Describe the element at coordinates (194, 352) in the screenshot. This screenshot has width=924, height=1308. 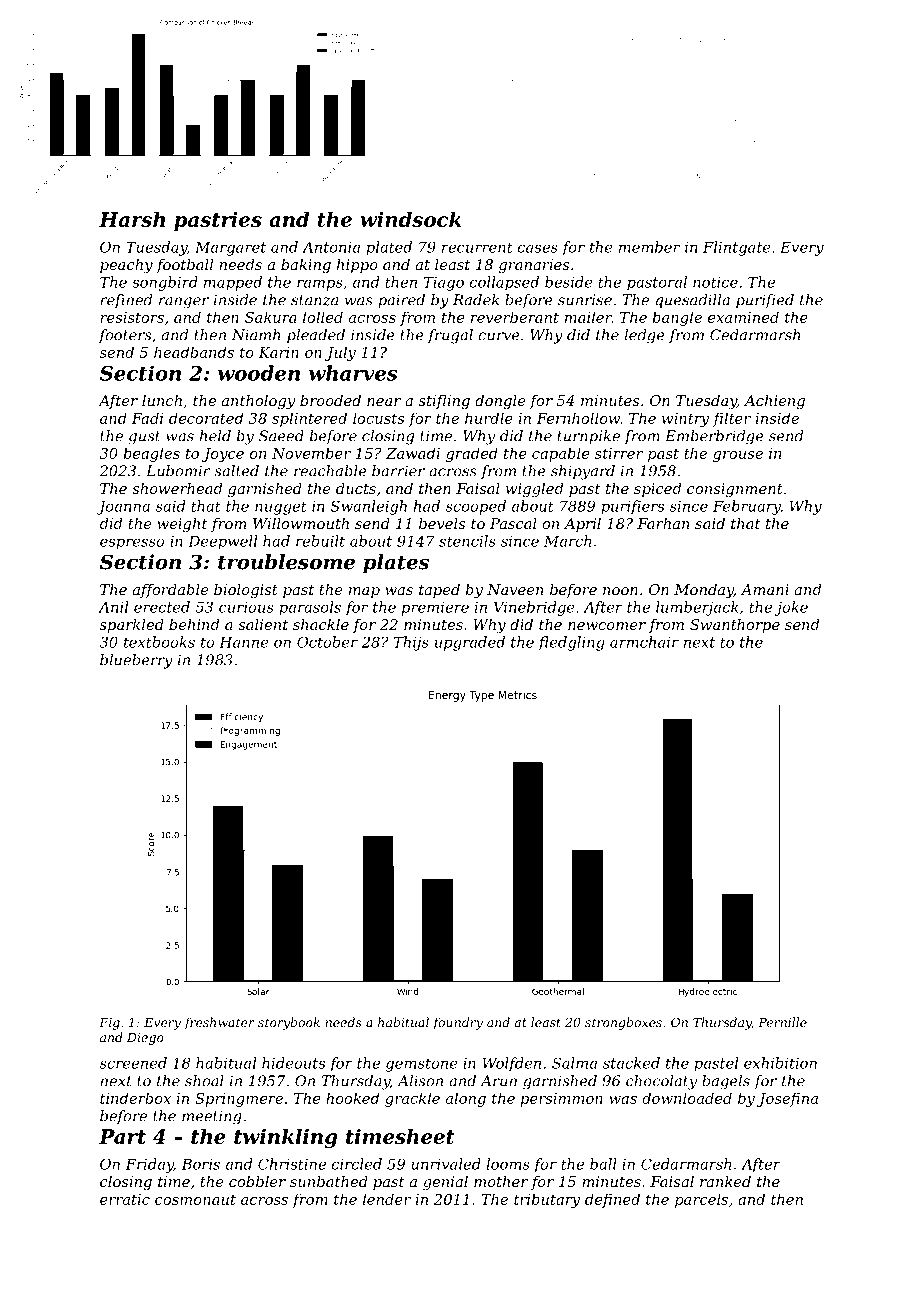
I see `headbands` at that location.
